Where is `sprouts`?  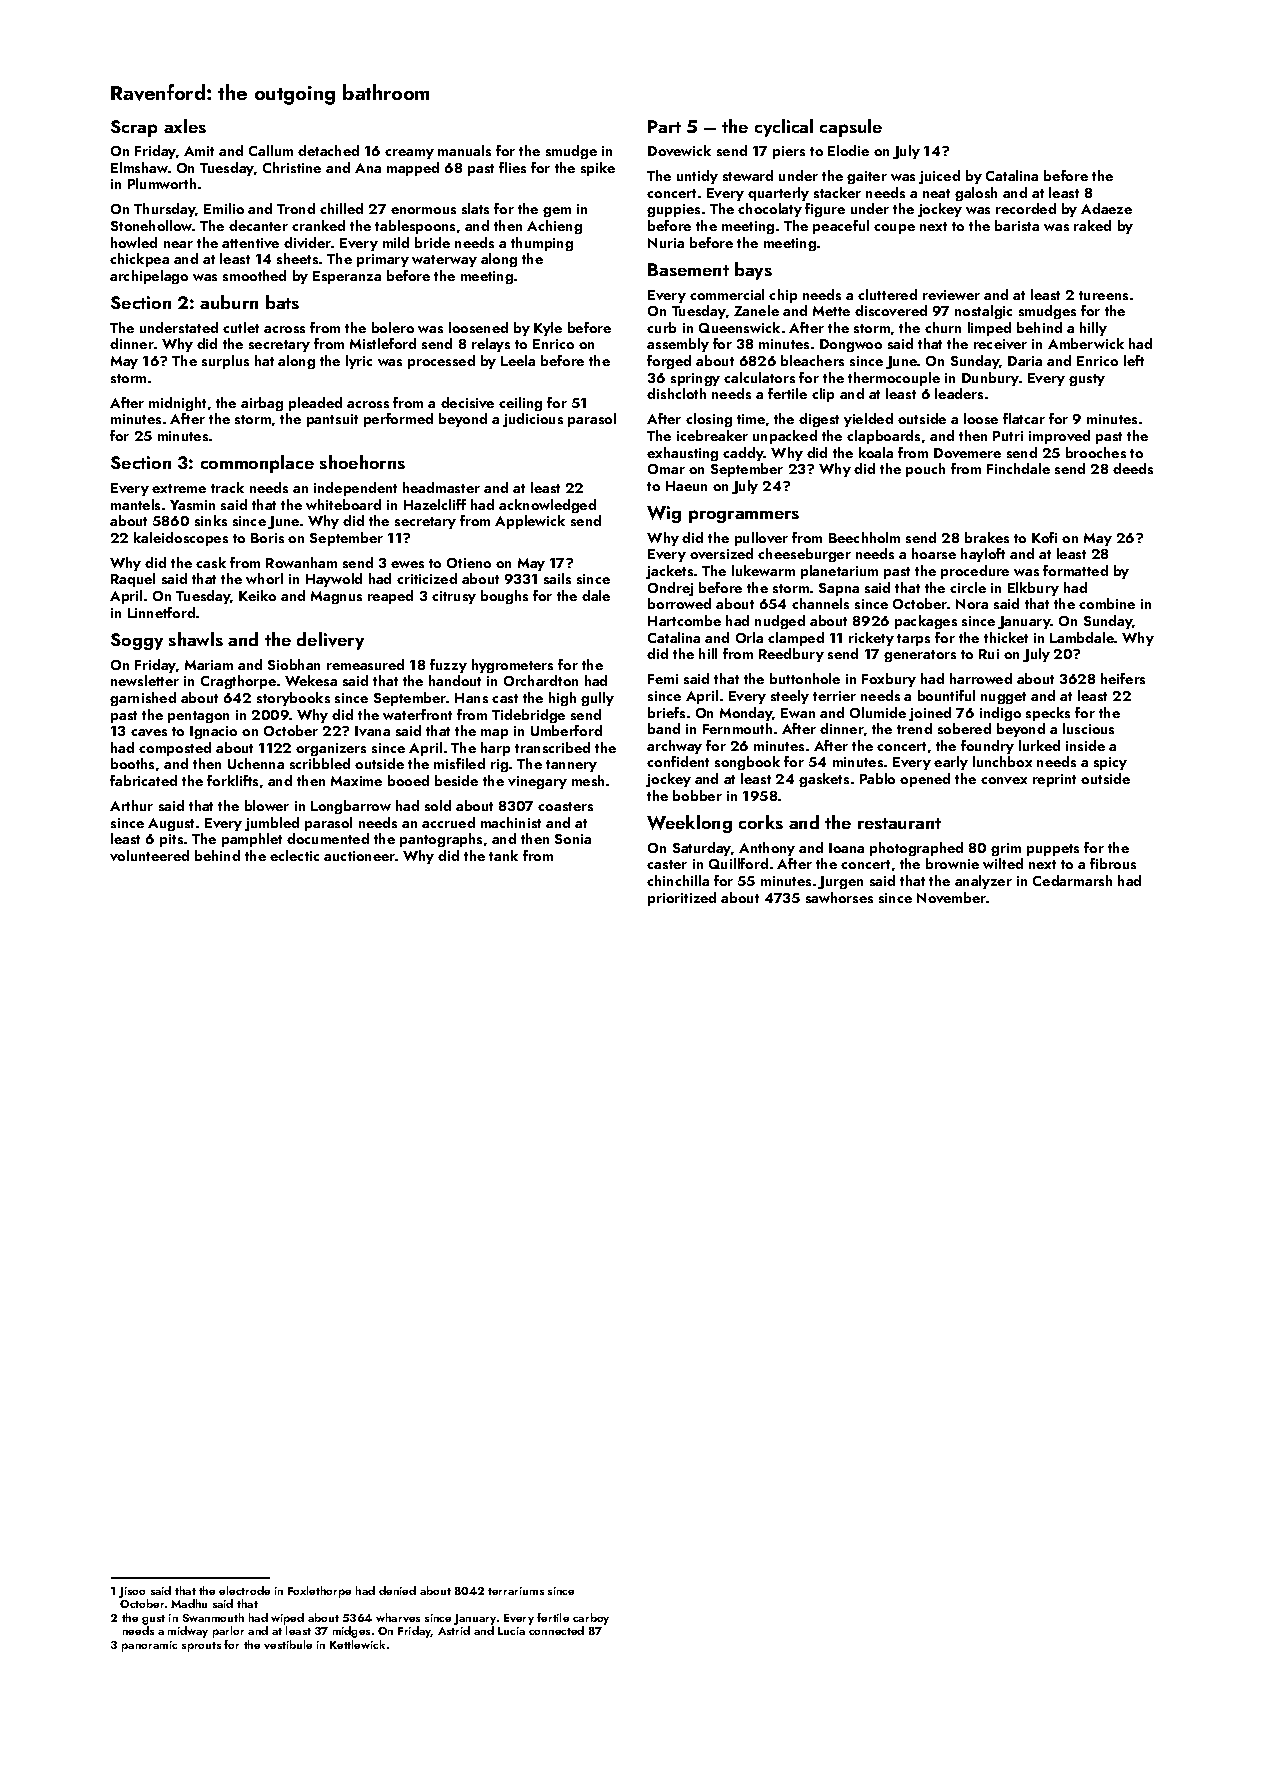 sprouts is located at coordinates (201, 1647).
